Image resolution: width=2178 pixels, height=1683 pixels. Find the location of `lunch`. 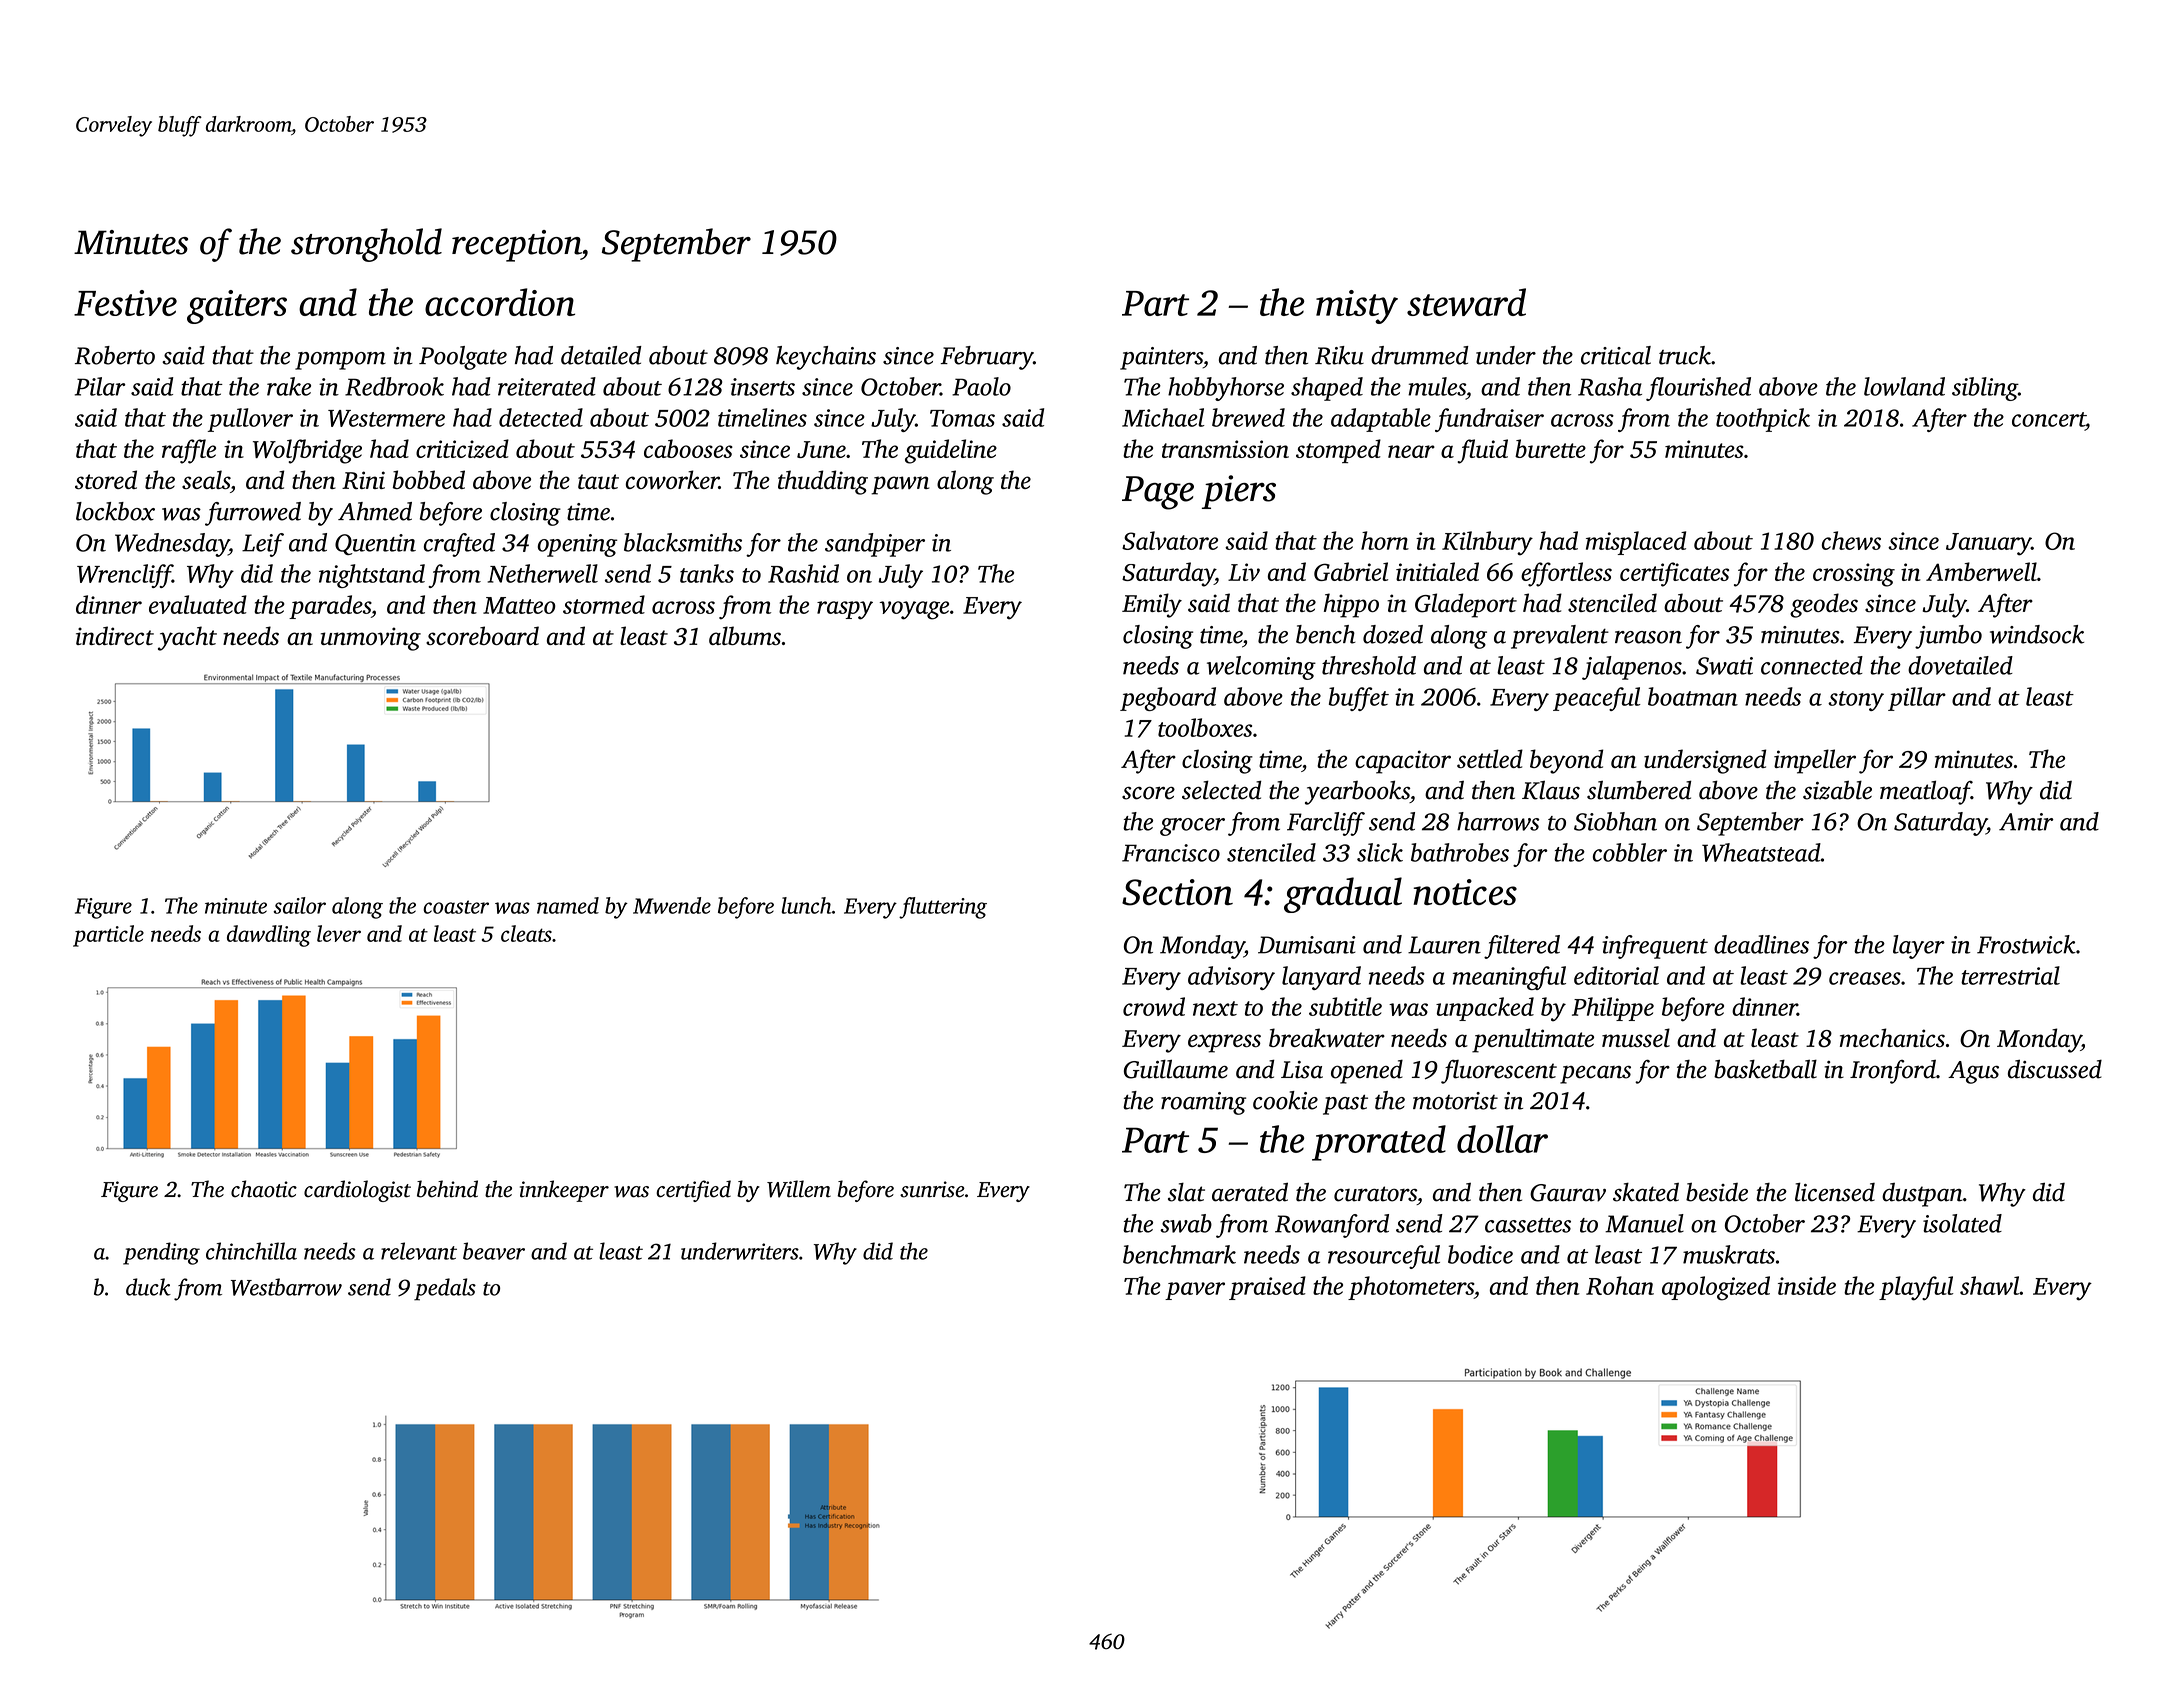

lunch is located at coordinates (807, 905).
